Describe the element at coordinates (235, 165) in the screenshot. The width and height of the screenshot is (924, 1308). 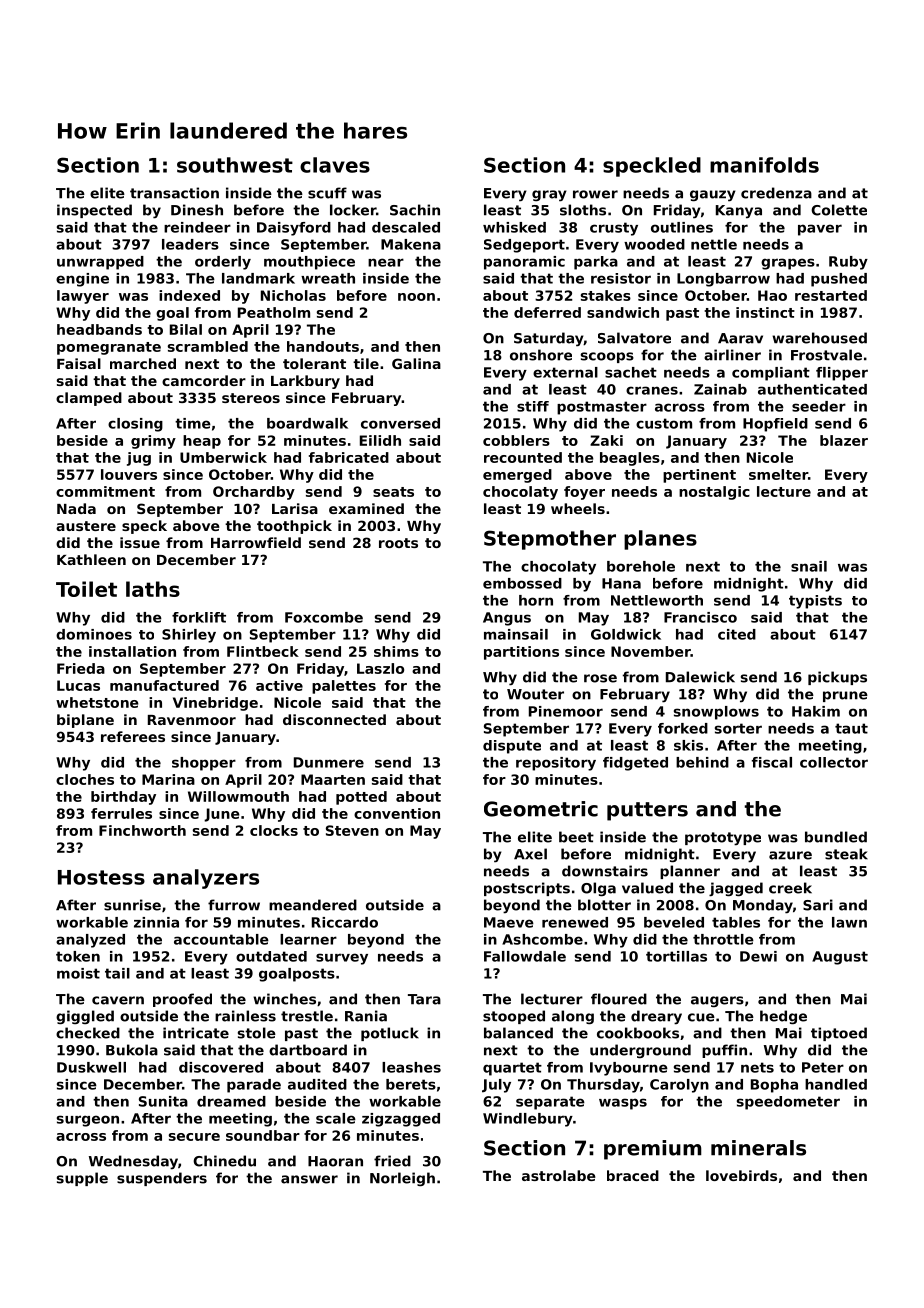
I see `southwest` at that location.
